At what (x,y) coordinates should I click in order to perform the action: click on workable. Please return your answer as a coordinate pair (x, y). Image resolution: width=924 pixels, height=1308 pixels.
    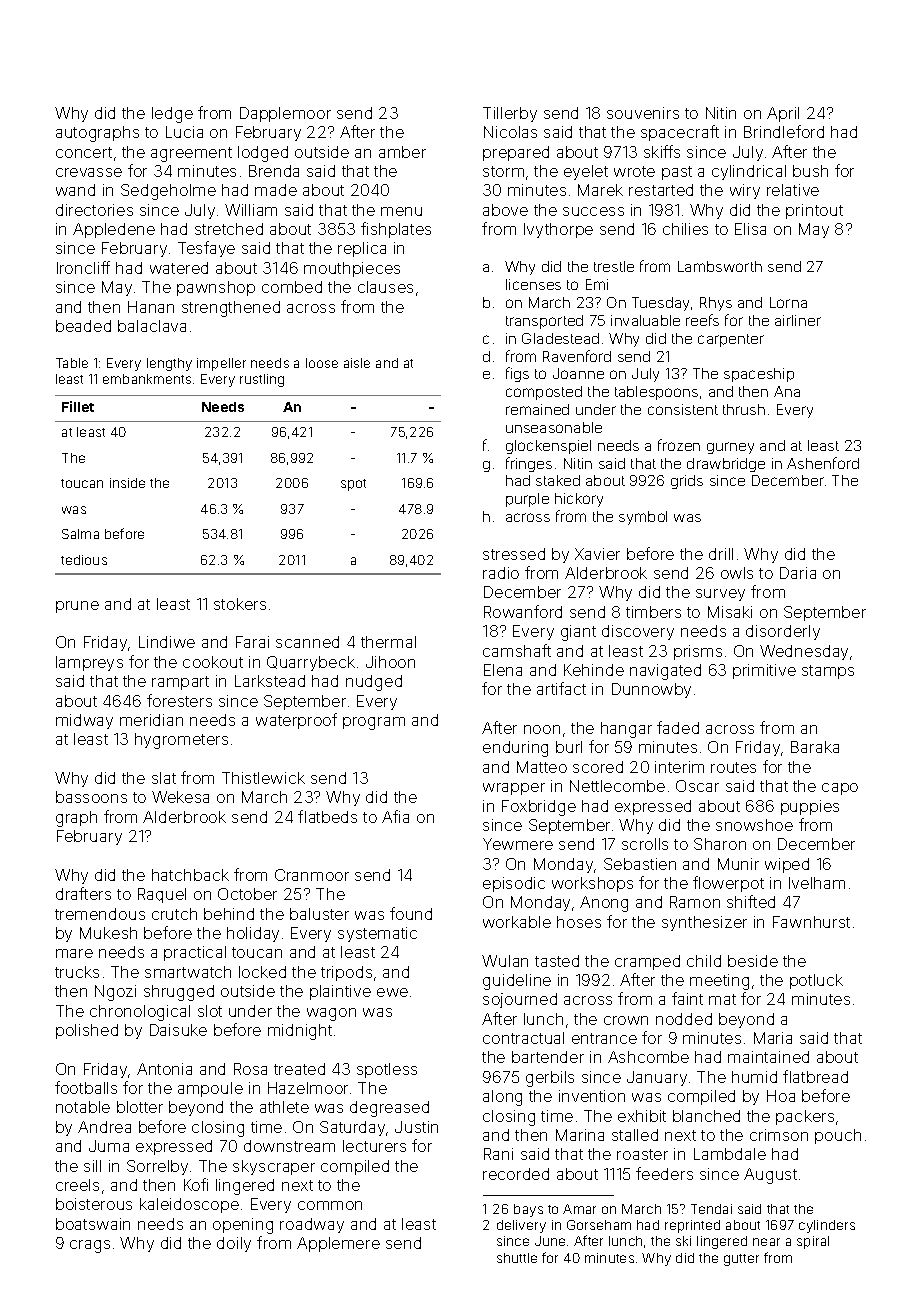
    Looking at the image, I should click on (517, 922).
